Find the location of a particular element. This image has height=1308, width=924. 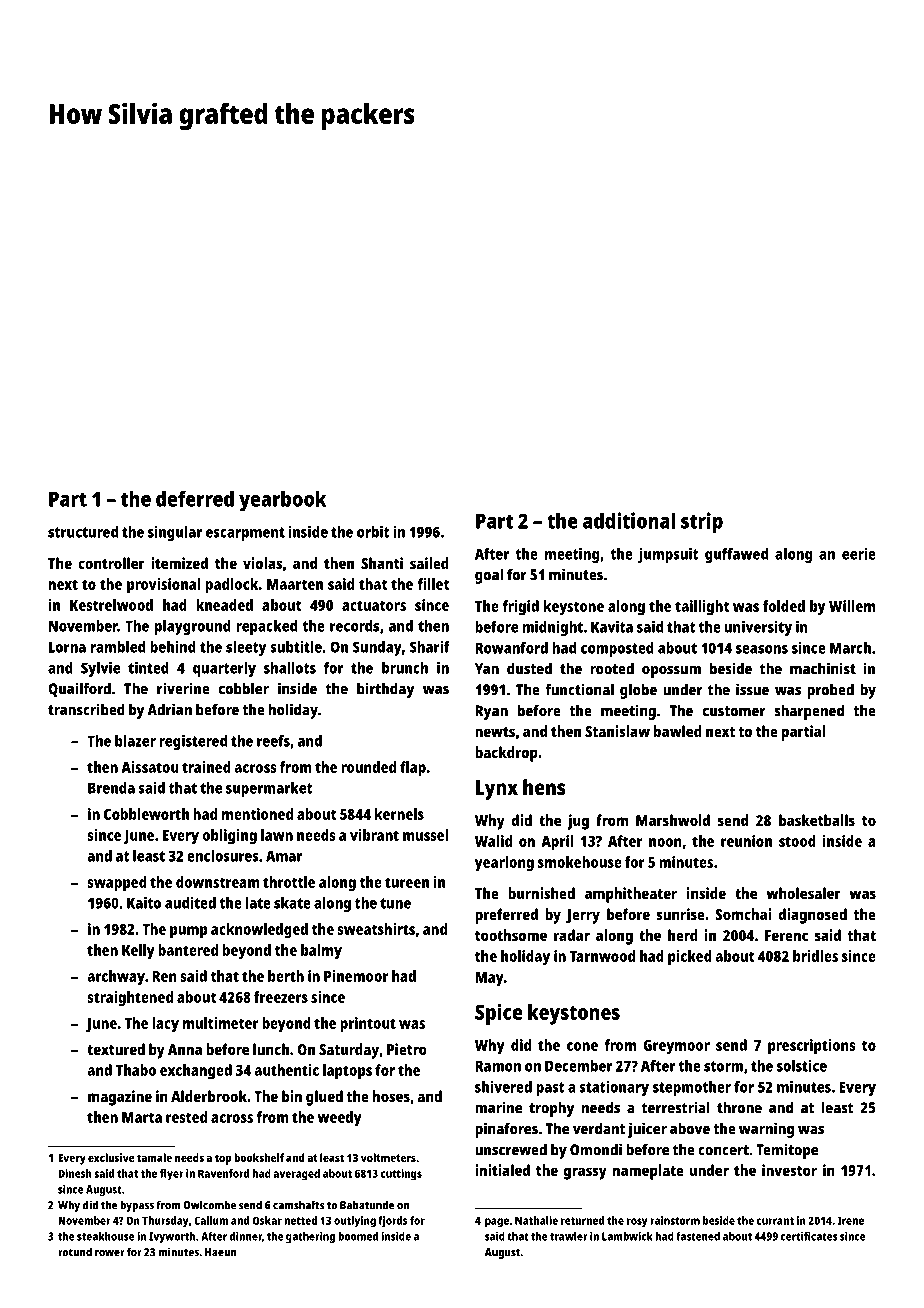

Willem is located at coordinates (852, 606).
